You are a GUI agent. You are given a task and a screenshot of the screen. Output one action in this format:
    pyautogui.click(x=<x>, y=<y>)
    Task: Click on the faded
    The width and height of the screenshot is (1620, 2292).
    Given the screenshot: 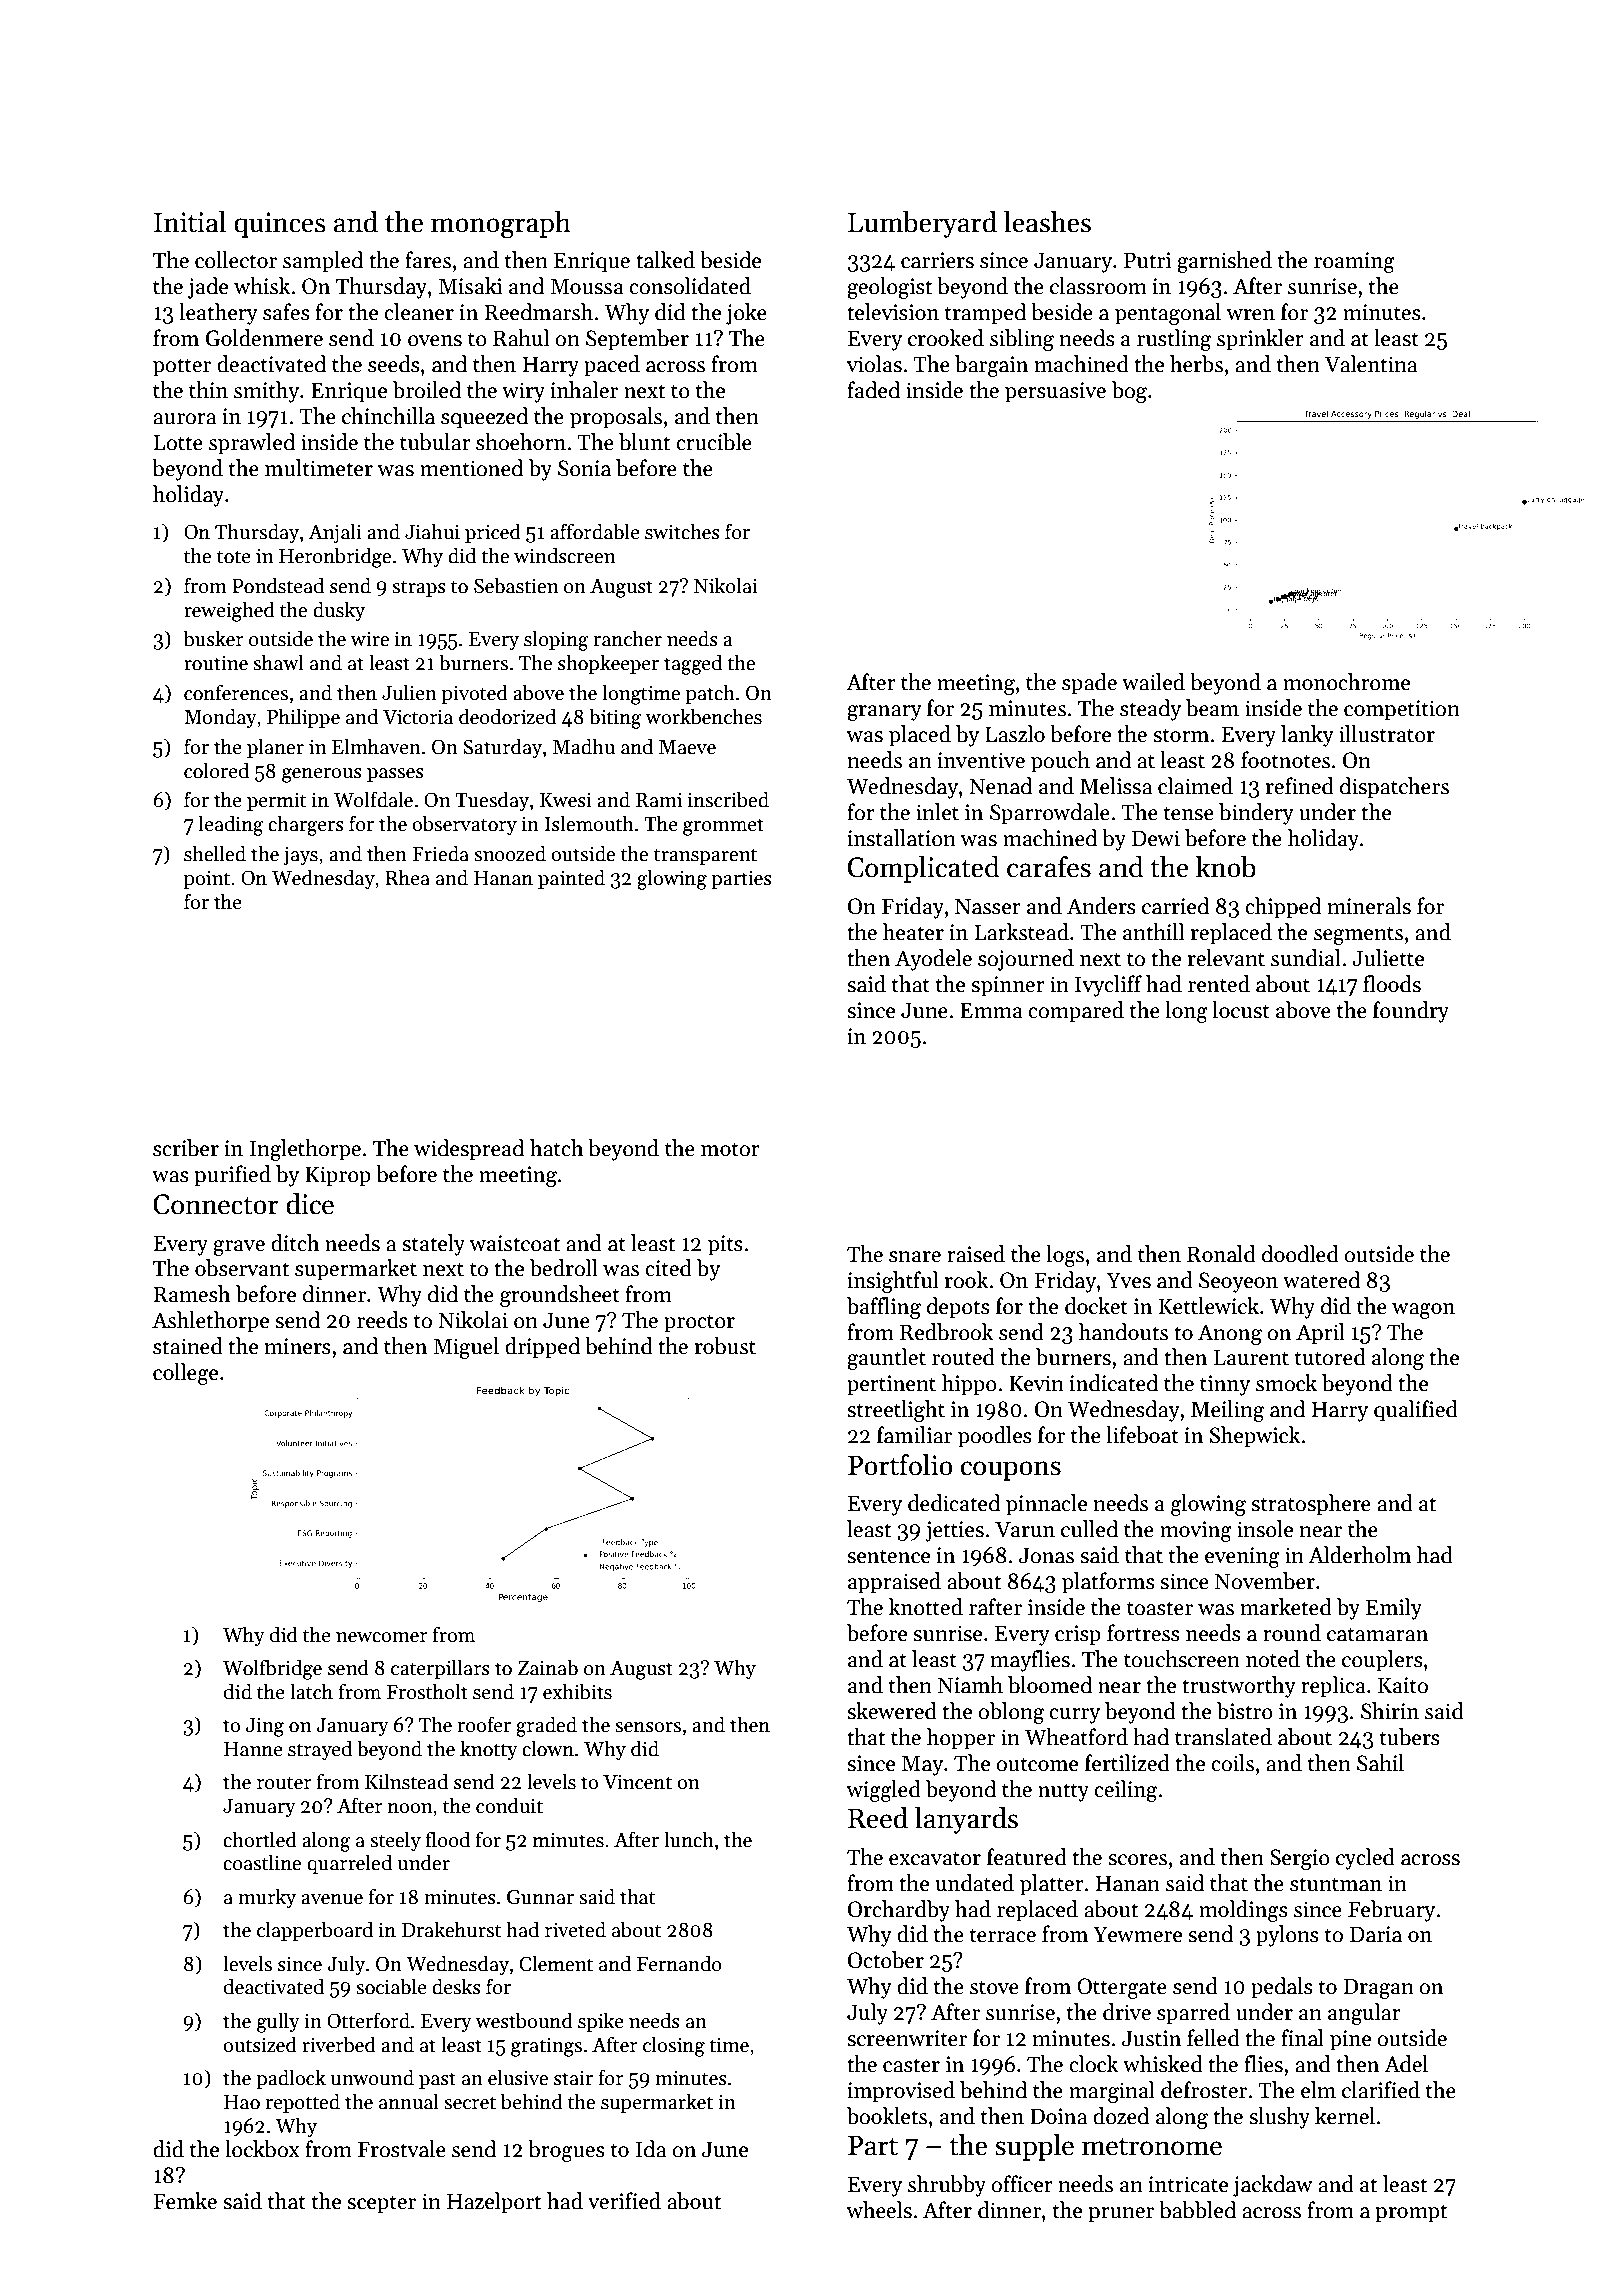 What is the action you would take?
    pyautogui.click(x=873, y=390)
